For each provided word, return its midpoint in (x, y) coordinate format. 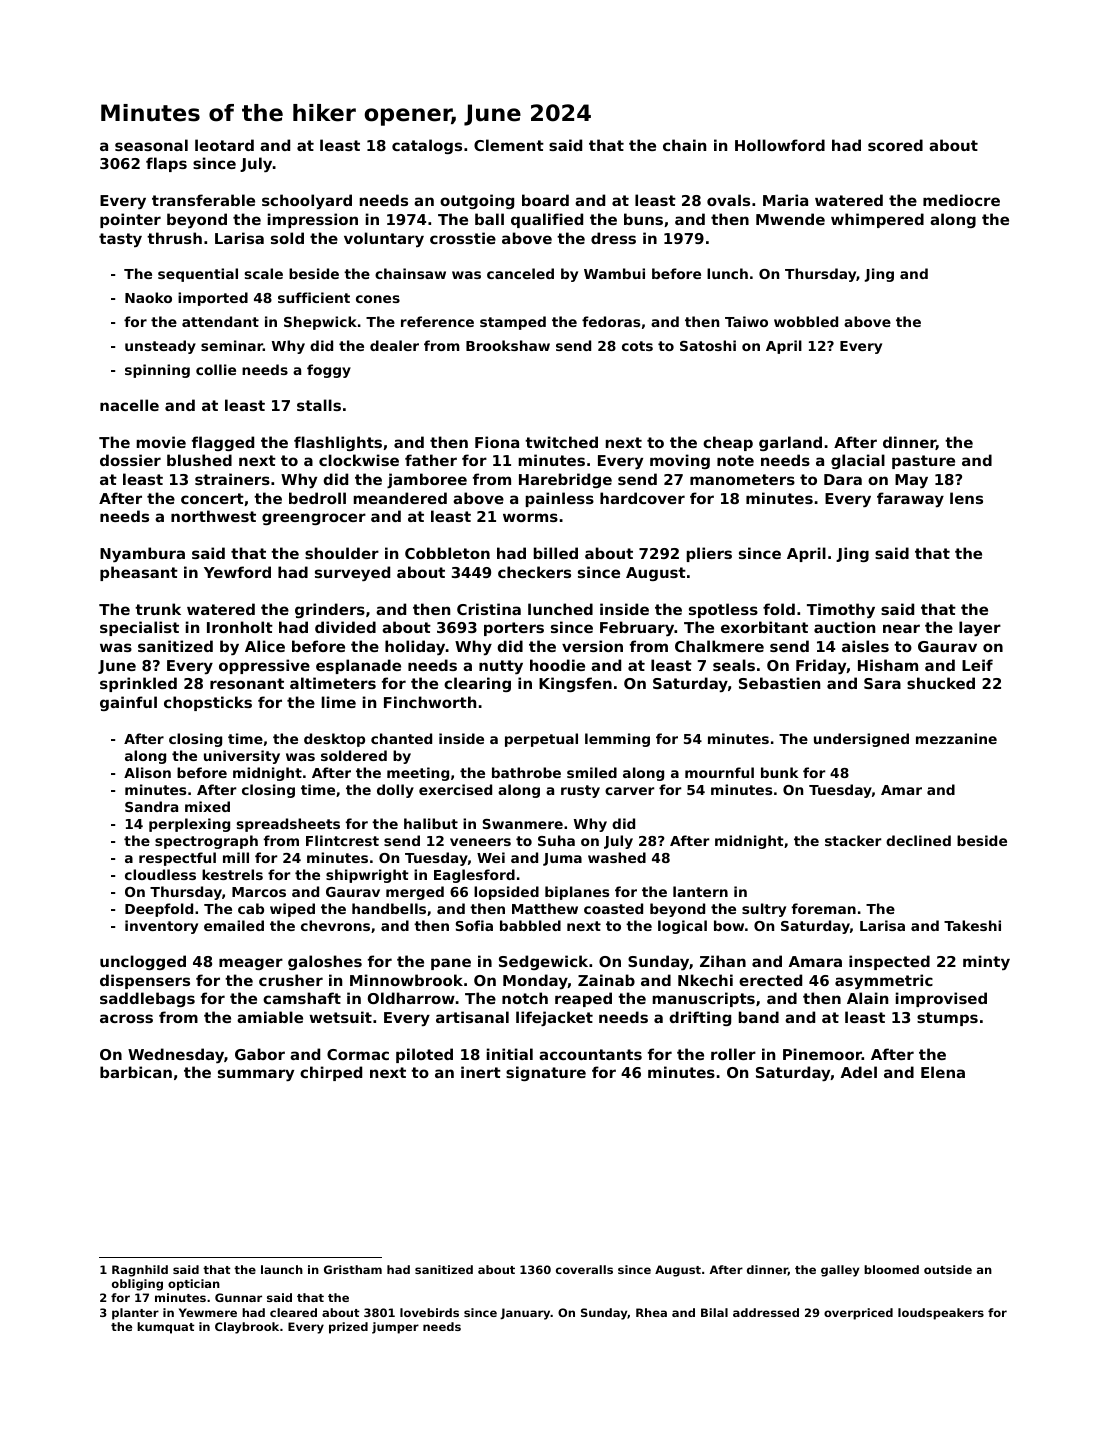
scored (895, 145)
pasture (923, 462)
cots (637, 346)
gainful (128, 703)
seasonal (151, 145)
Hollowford (780, 145)
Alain (867, 998)
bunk (779, 772)
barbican (136, 1072)
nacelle (129, 405)
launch (282, 1269)
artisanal (472, 1017)
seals (734, 665)
